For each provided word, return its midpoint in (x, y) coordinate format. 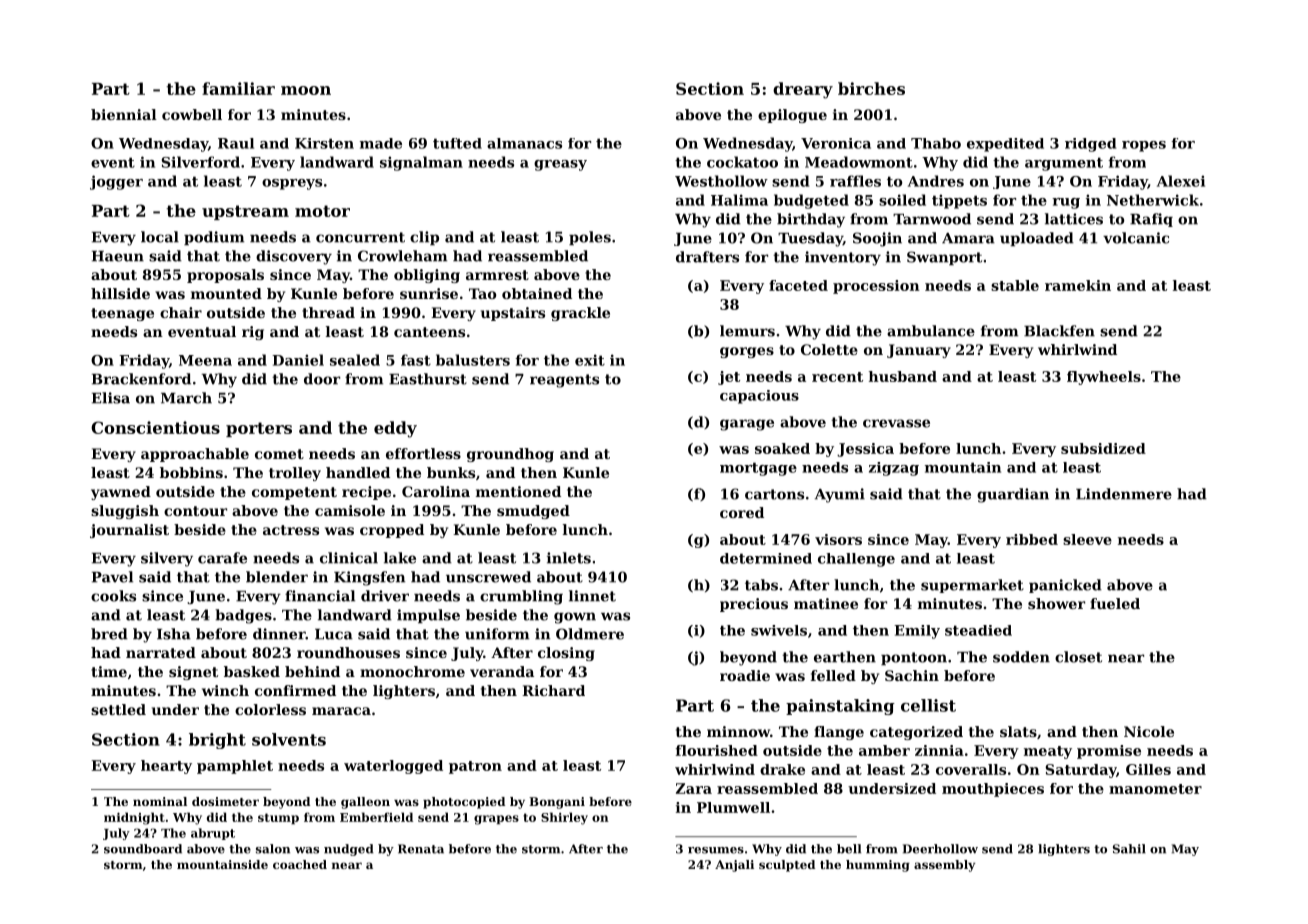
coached (300, 864)
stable (1015, 285)
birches (871, 88)
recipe (366, 493)
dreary (803, 90)
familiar (238, 88)
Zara (694, 788)
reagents (564, 381)
